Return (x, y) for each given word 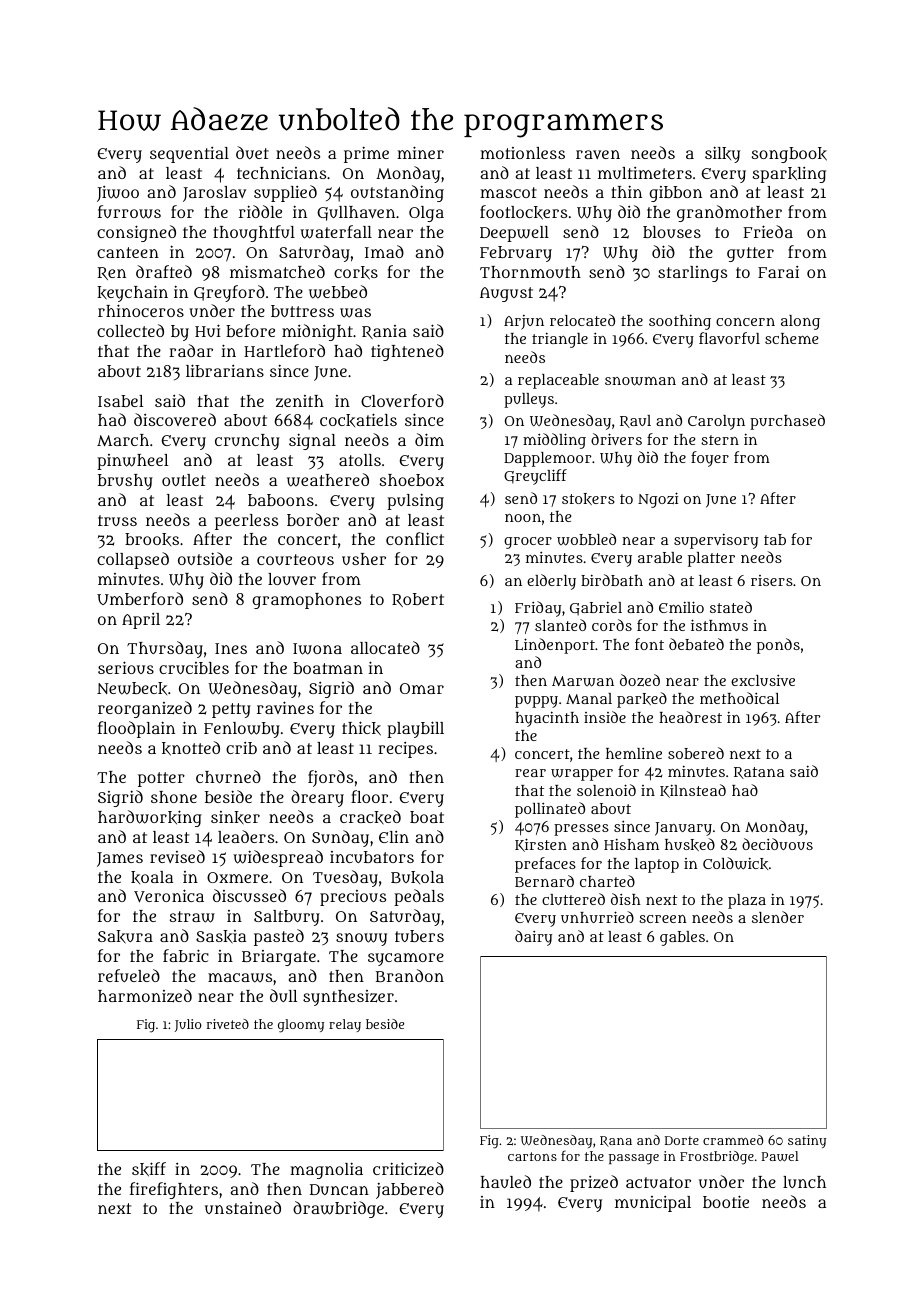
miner (420, 152)
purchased (787, 422)
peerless (246, 522)
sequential (189, 155)
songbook (789, 155)
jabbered (410, 1190)
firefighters (174, 1190)
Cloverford (402, 400)
